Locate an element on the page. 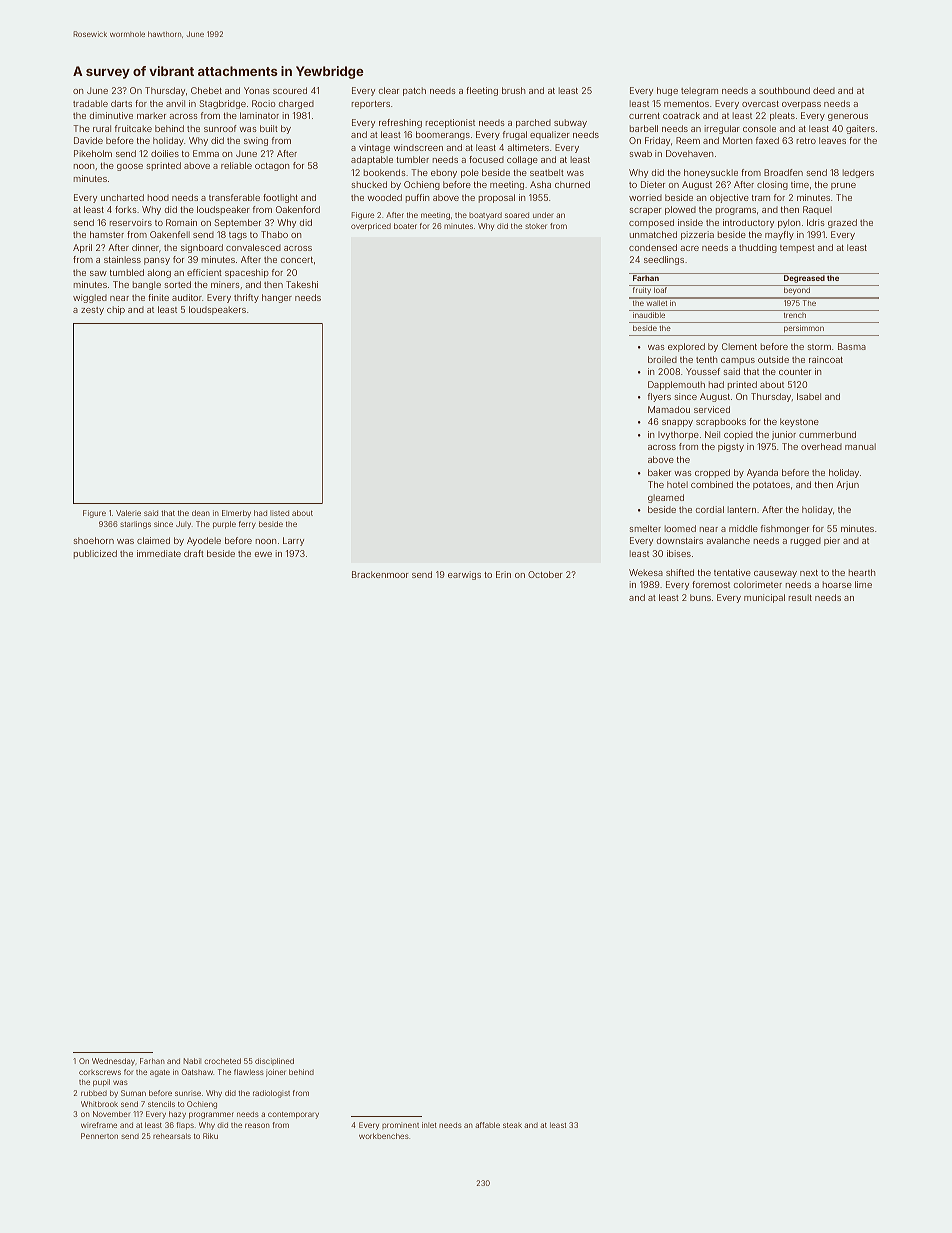 The width and height of the document is (952, 1233). parched is located at coordinates (533, 123).
